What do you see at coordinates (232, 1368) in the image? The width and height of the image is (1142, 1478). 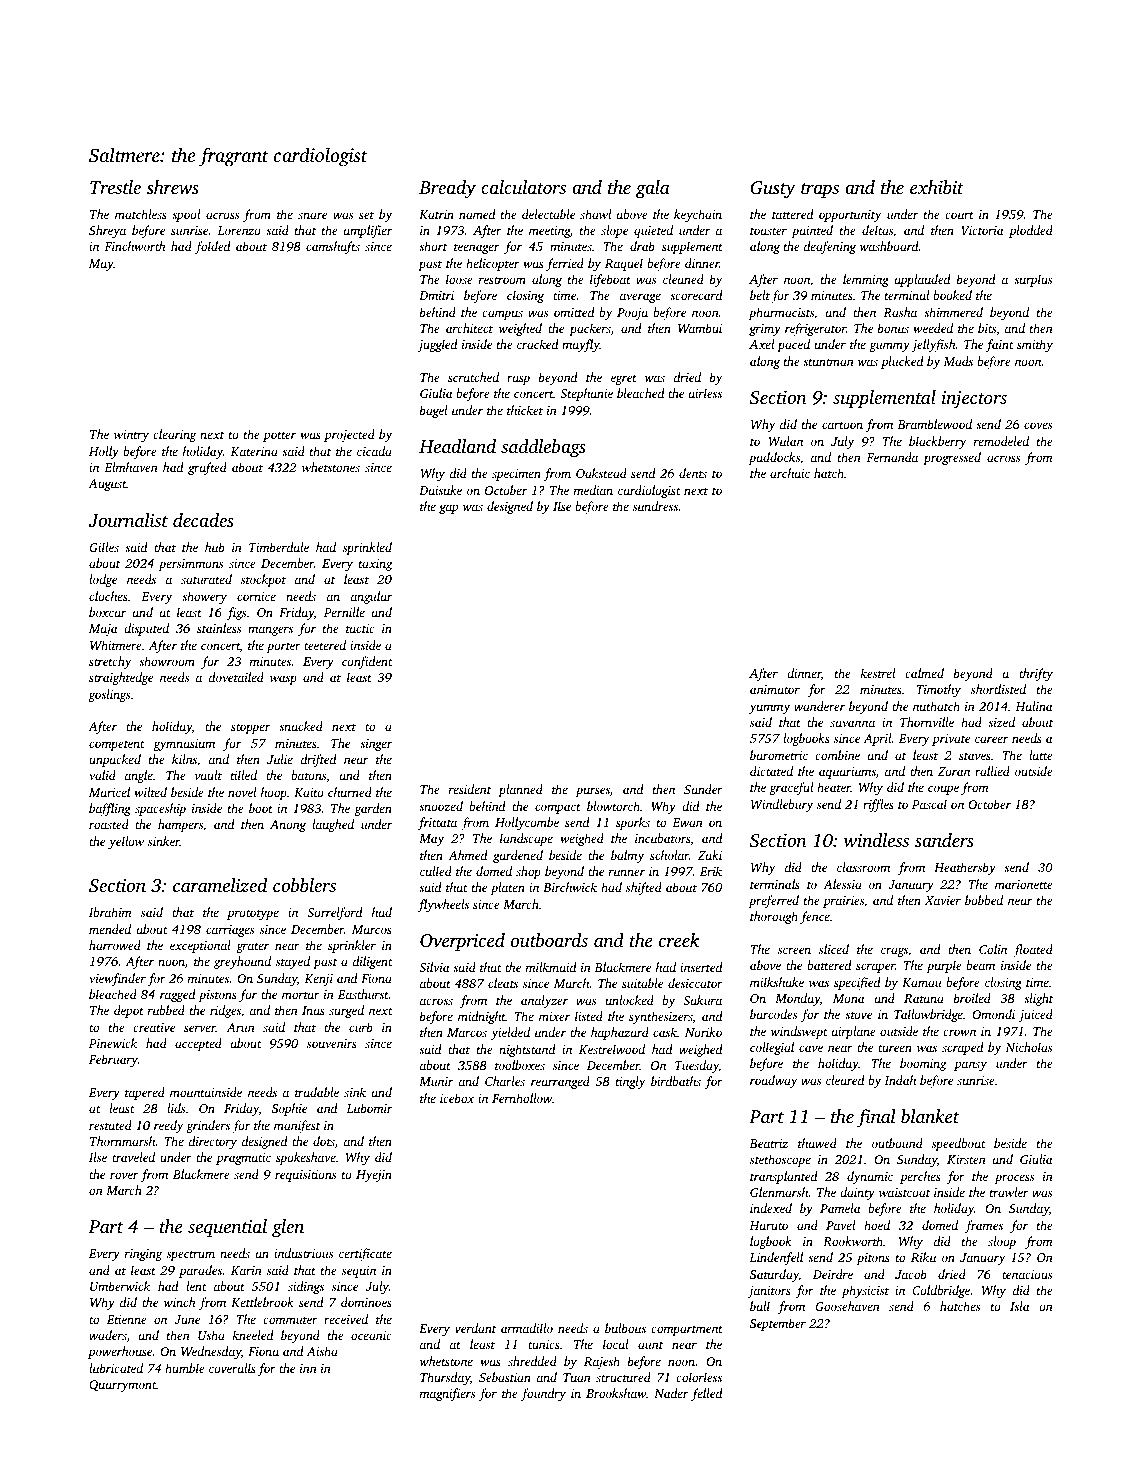 I see `coveralls` at bounding box center [232, 1368].
